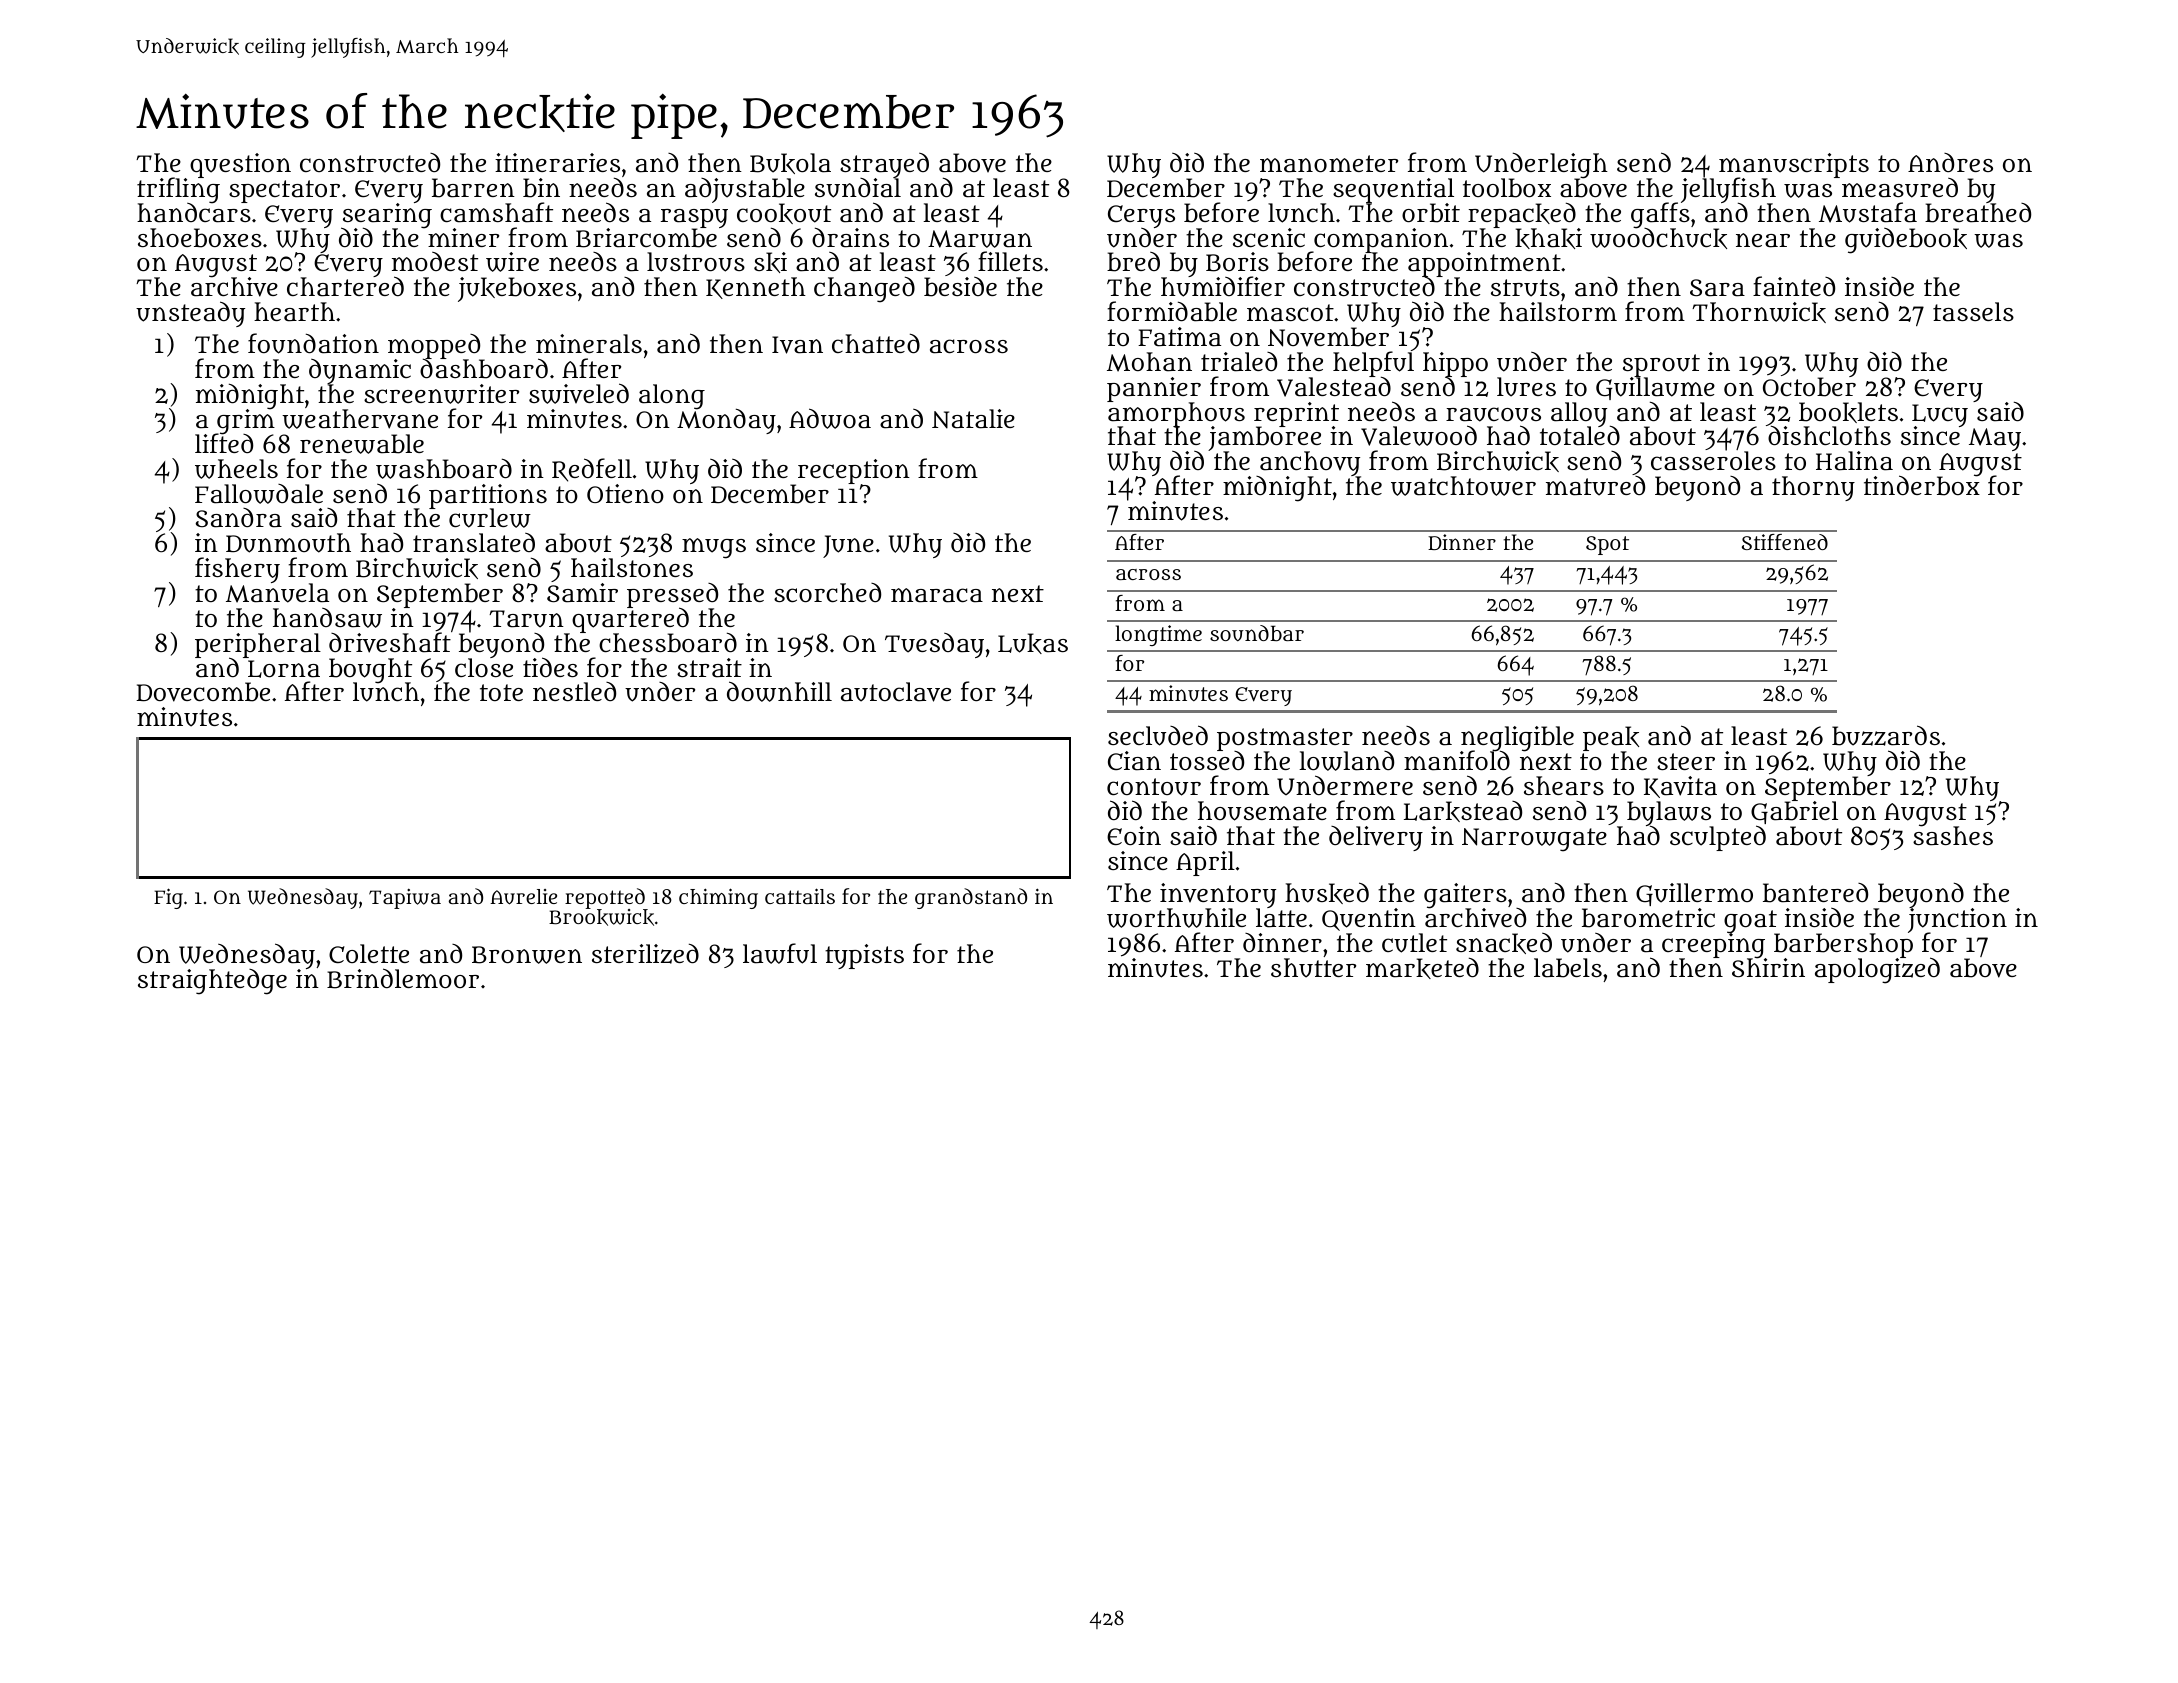 This page has height=1683, width=2178. What do you see at coordinates (203, 692) in the page?
I see `Dovecombe` at bounding box center [203, 692].
